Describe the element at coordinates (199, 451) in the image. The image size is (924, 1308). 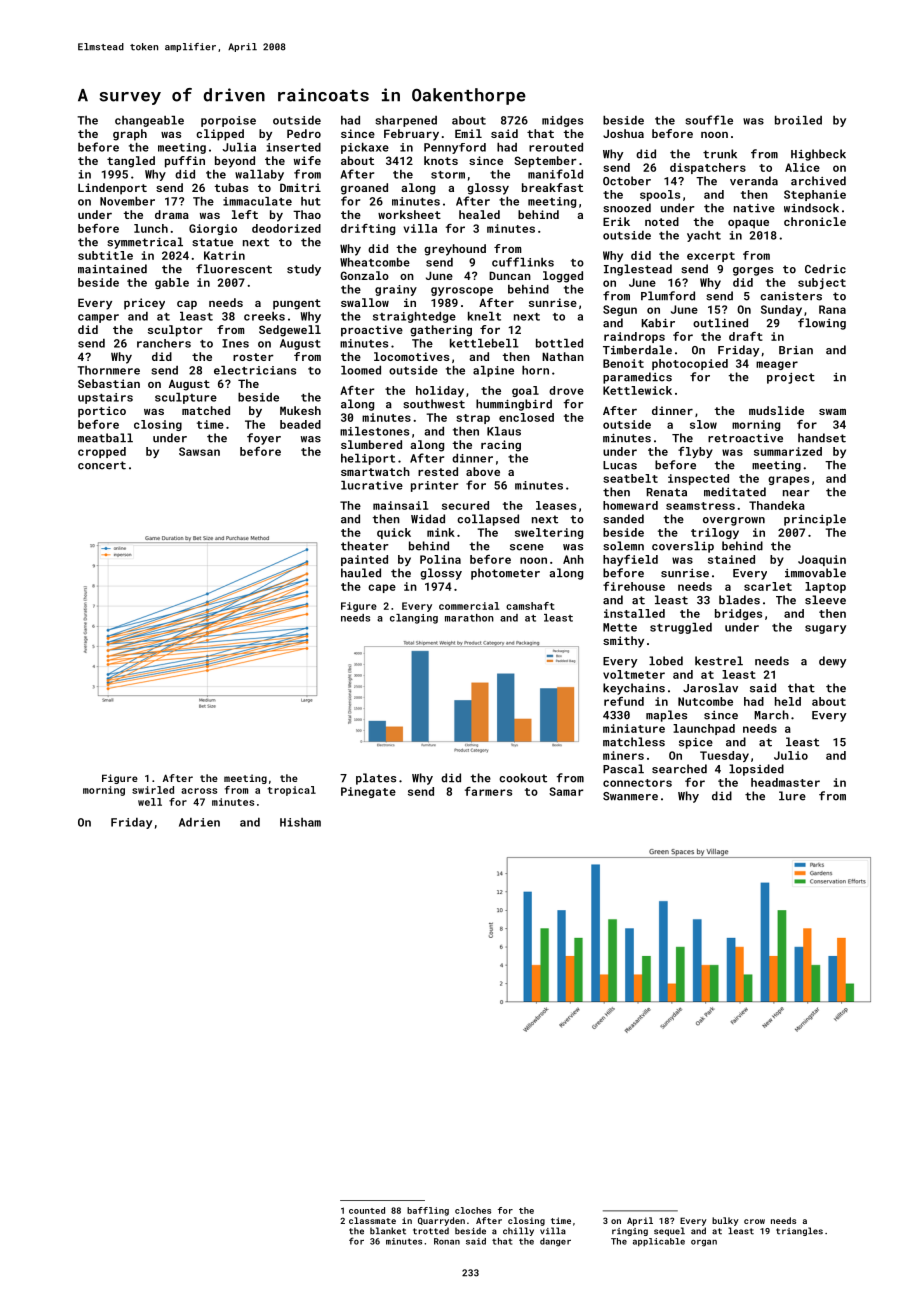
I see `Sawsan` at that location.
